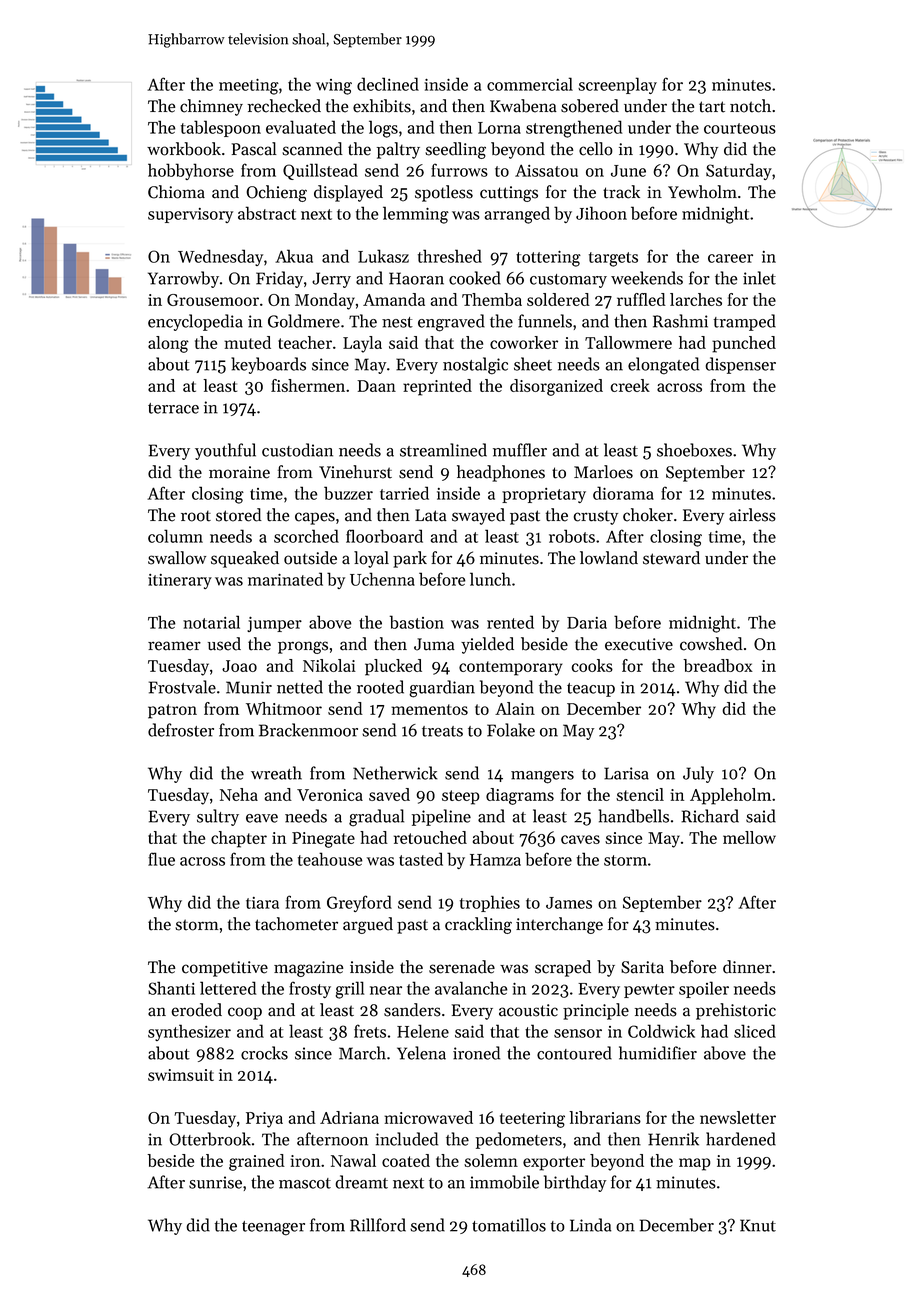 This document has width=924, height=1314. What do you see at coordinates (634, 816) in the document?
I see `handbells` at bounding box center [634, 816].
